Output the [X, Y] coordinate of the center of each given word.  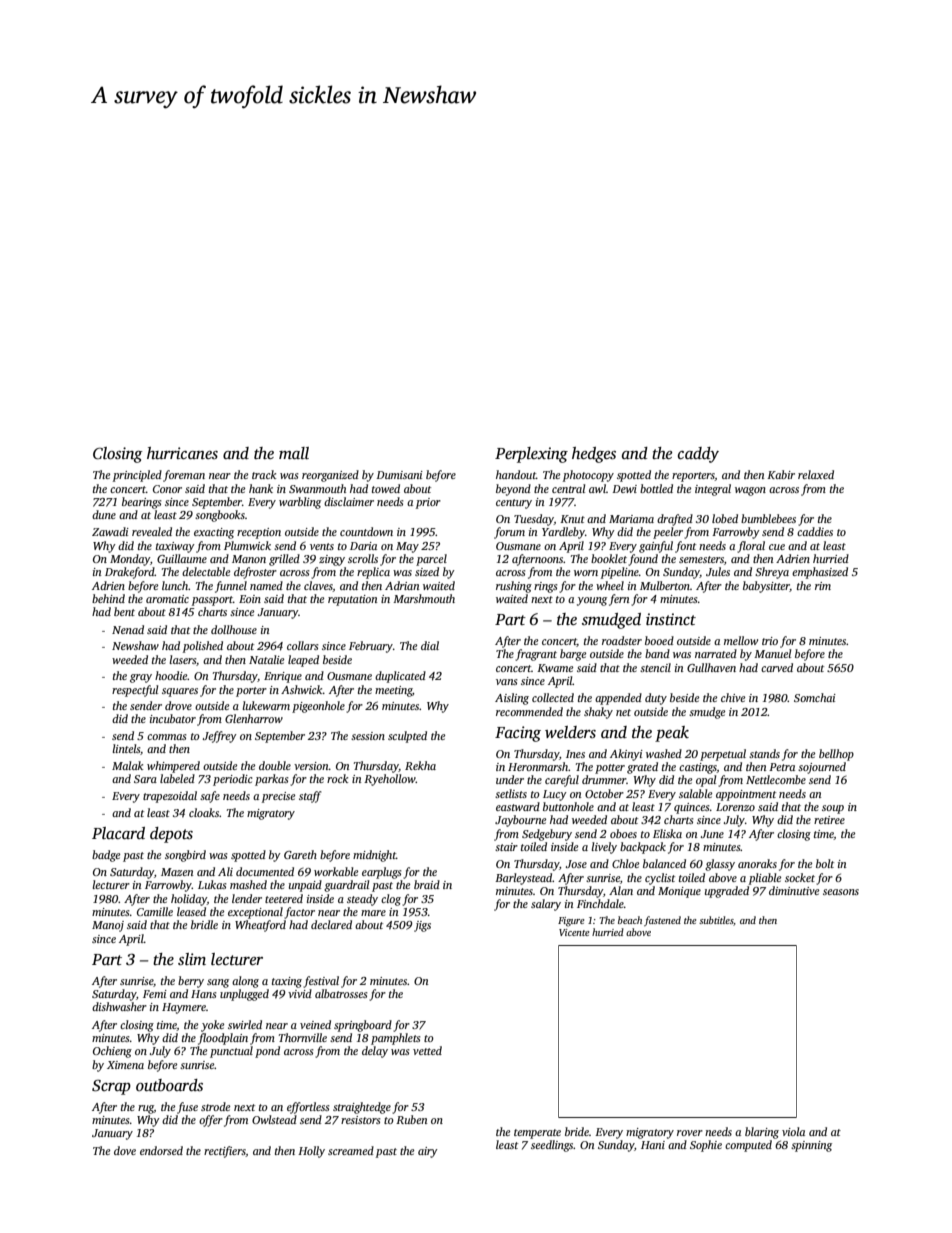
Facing [518, 734]
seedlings [552, 1146]
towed [386, 488]
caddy [698, 455]
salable [695, 793]
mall [294, 453]
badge [106, 856]
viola [793, 1131]
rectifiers [225, 1152]
